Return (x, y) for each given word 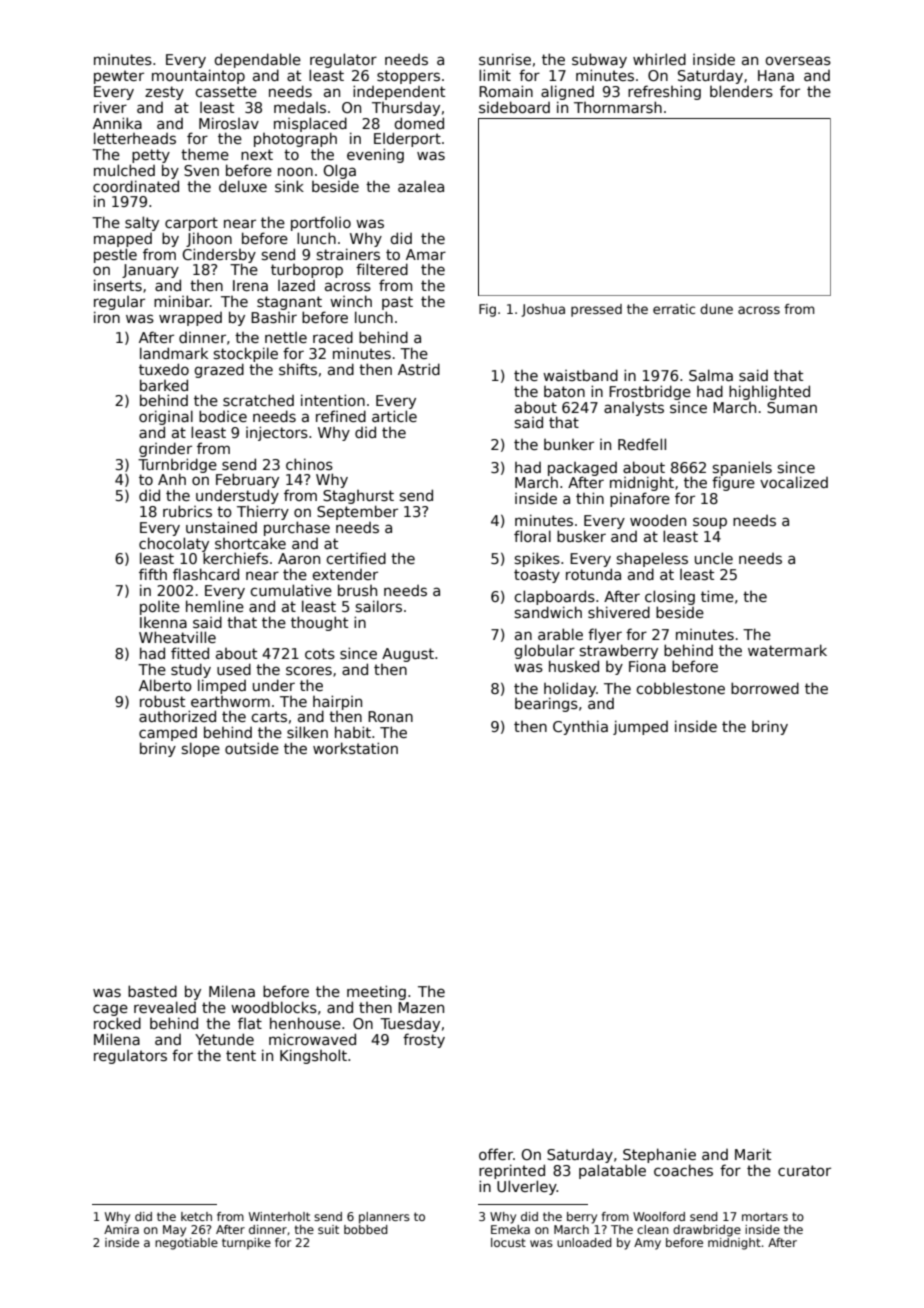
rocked (117, 1023)
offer (496, 1154)
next (257, 154)
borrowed (765, 688)
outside (252, 748)
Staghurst (358, 497)
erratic (674, 309)
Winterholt (279, 1216)
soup (710, 523)
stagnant (289, 303)
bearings (546, 704)
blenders (741, 91)
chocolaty (174, 544)
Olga (339, 171)
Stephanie (659, 1155)
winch (351, 301)
